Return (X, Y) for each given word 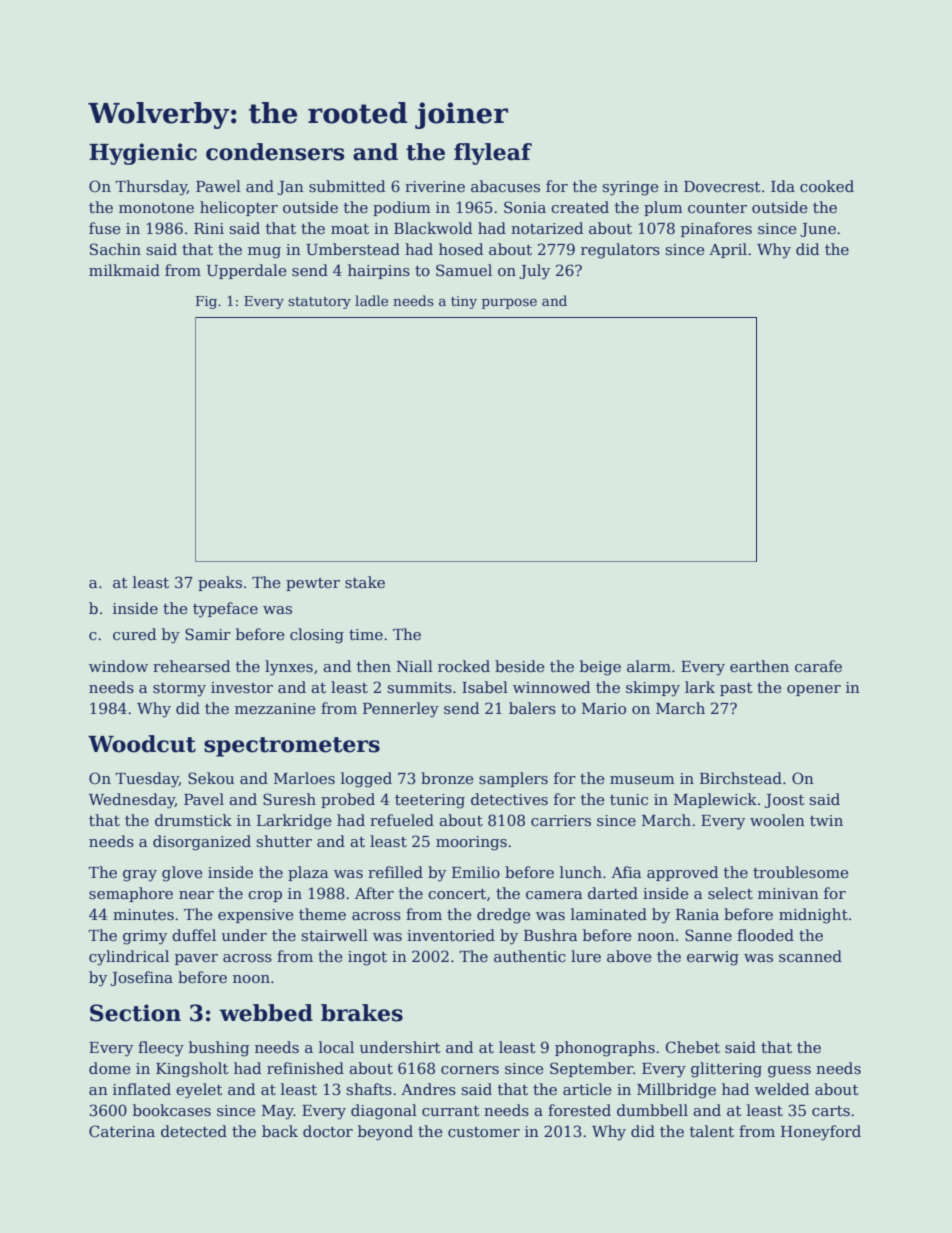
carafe (818, 666)
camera (554, 895)
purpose (509, 303)
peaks (220, 583)
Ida (783, 186)
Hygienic (143, 154)
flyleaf (493, 154)
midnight (813, 916)
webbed (266, 1013)
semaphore (131, 894)
